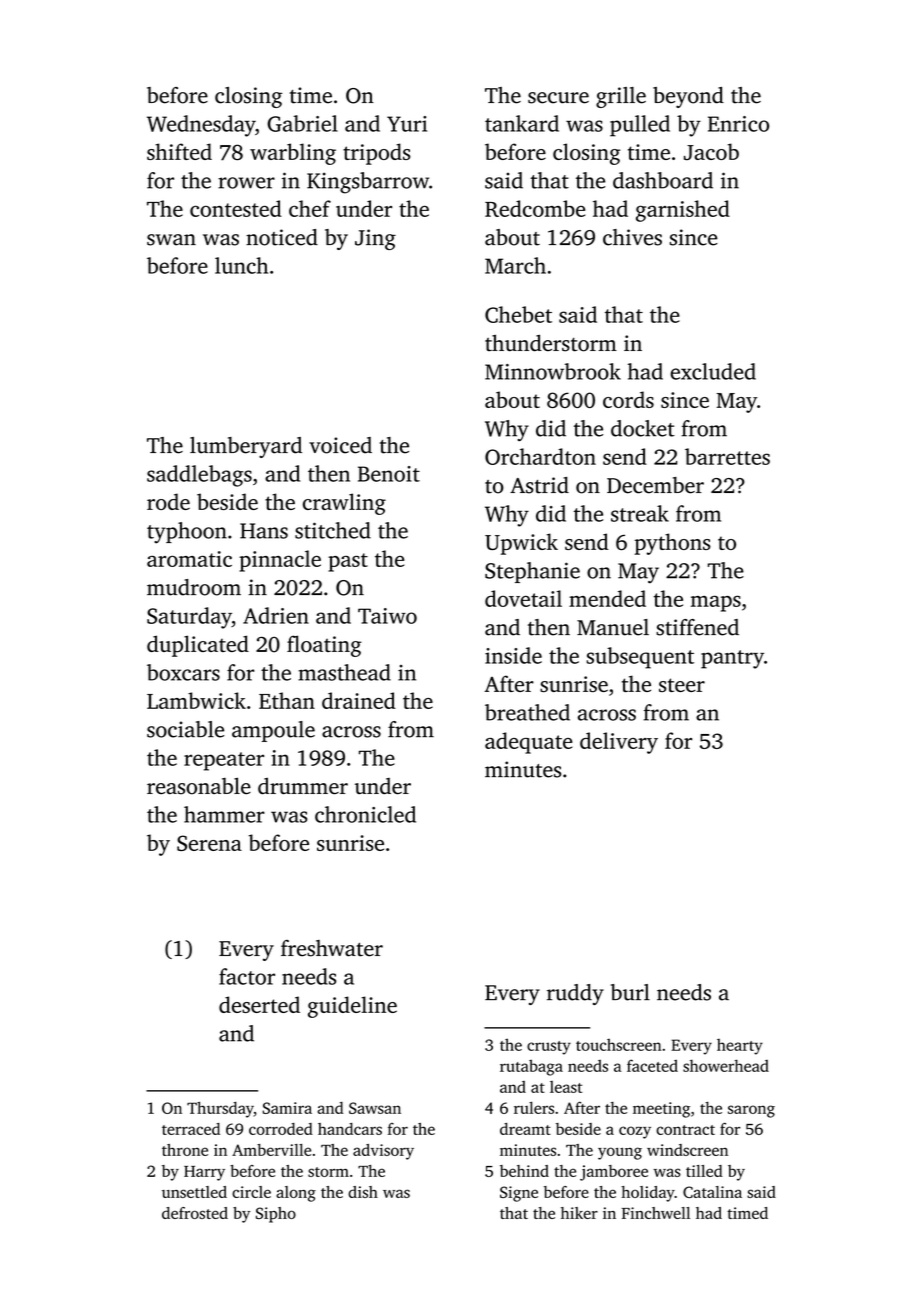 The width and height of the screenshot is (924, 1311). What do you see at coordinates (195, 1213) in the screenshot?
I see `defrosted` at bounding box center [195, 1213].
